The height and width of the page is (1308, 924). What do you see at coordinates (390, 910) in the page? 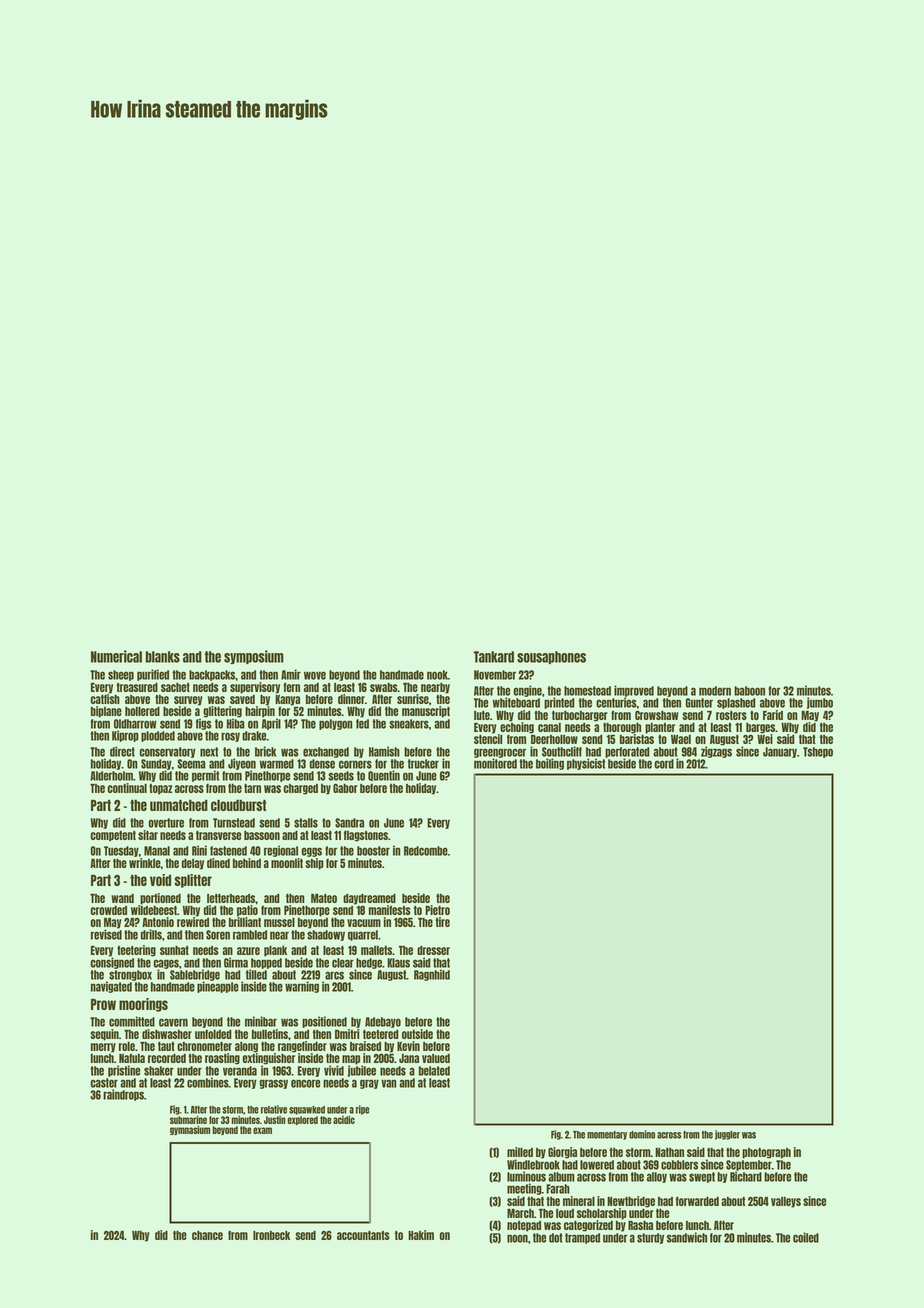
I see `manifests` at bounding box center [390, 910].
